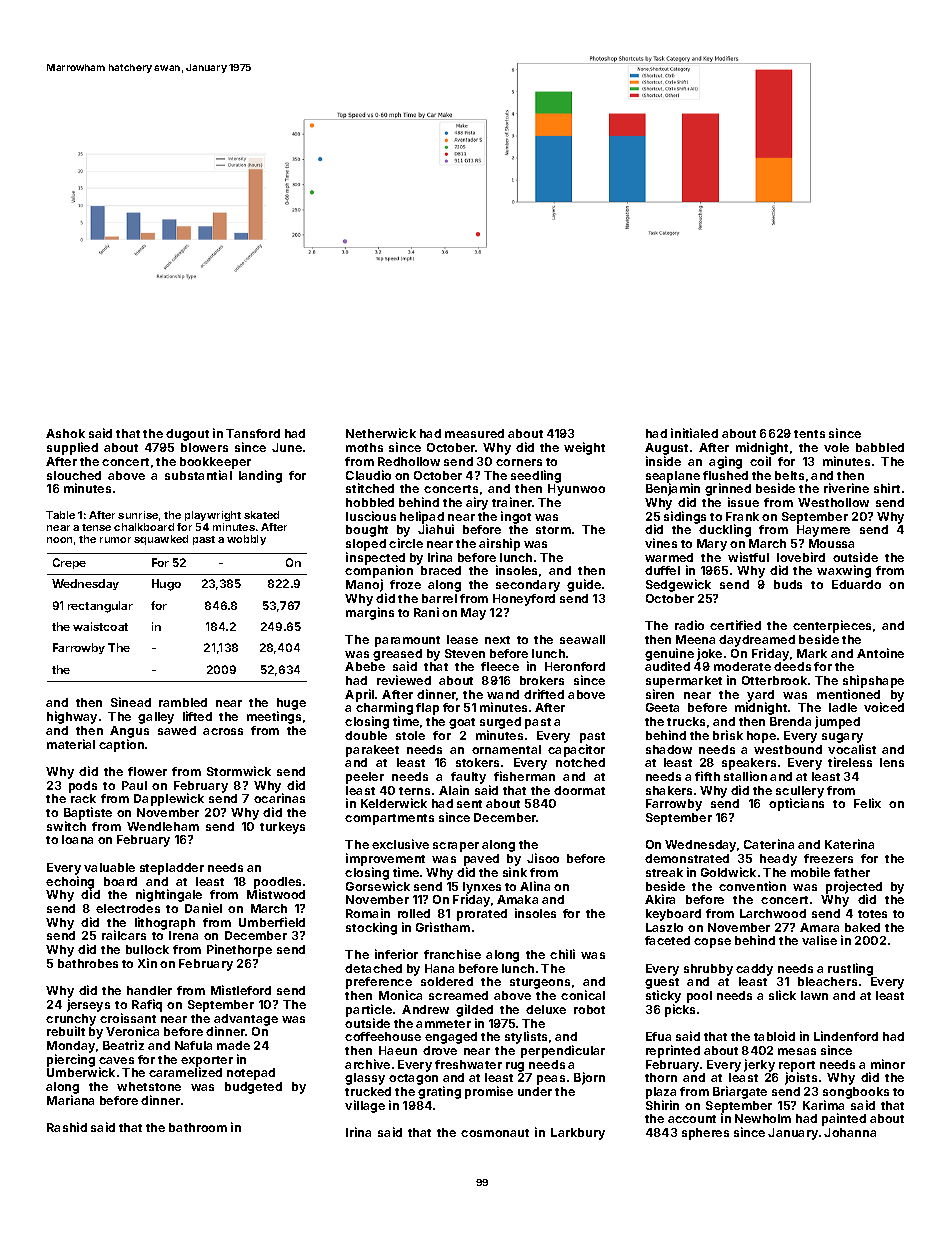 Image resolution: width=952 pixels, height=1233 pixels. Describe the element at coordinates (121, 745) in the image. I see `caption` at that location.
